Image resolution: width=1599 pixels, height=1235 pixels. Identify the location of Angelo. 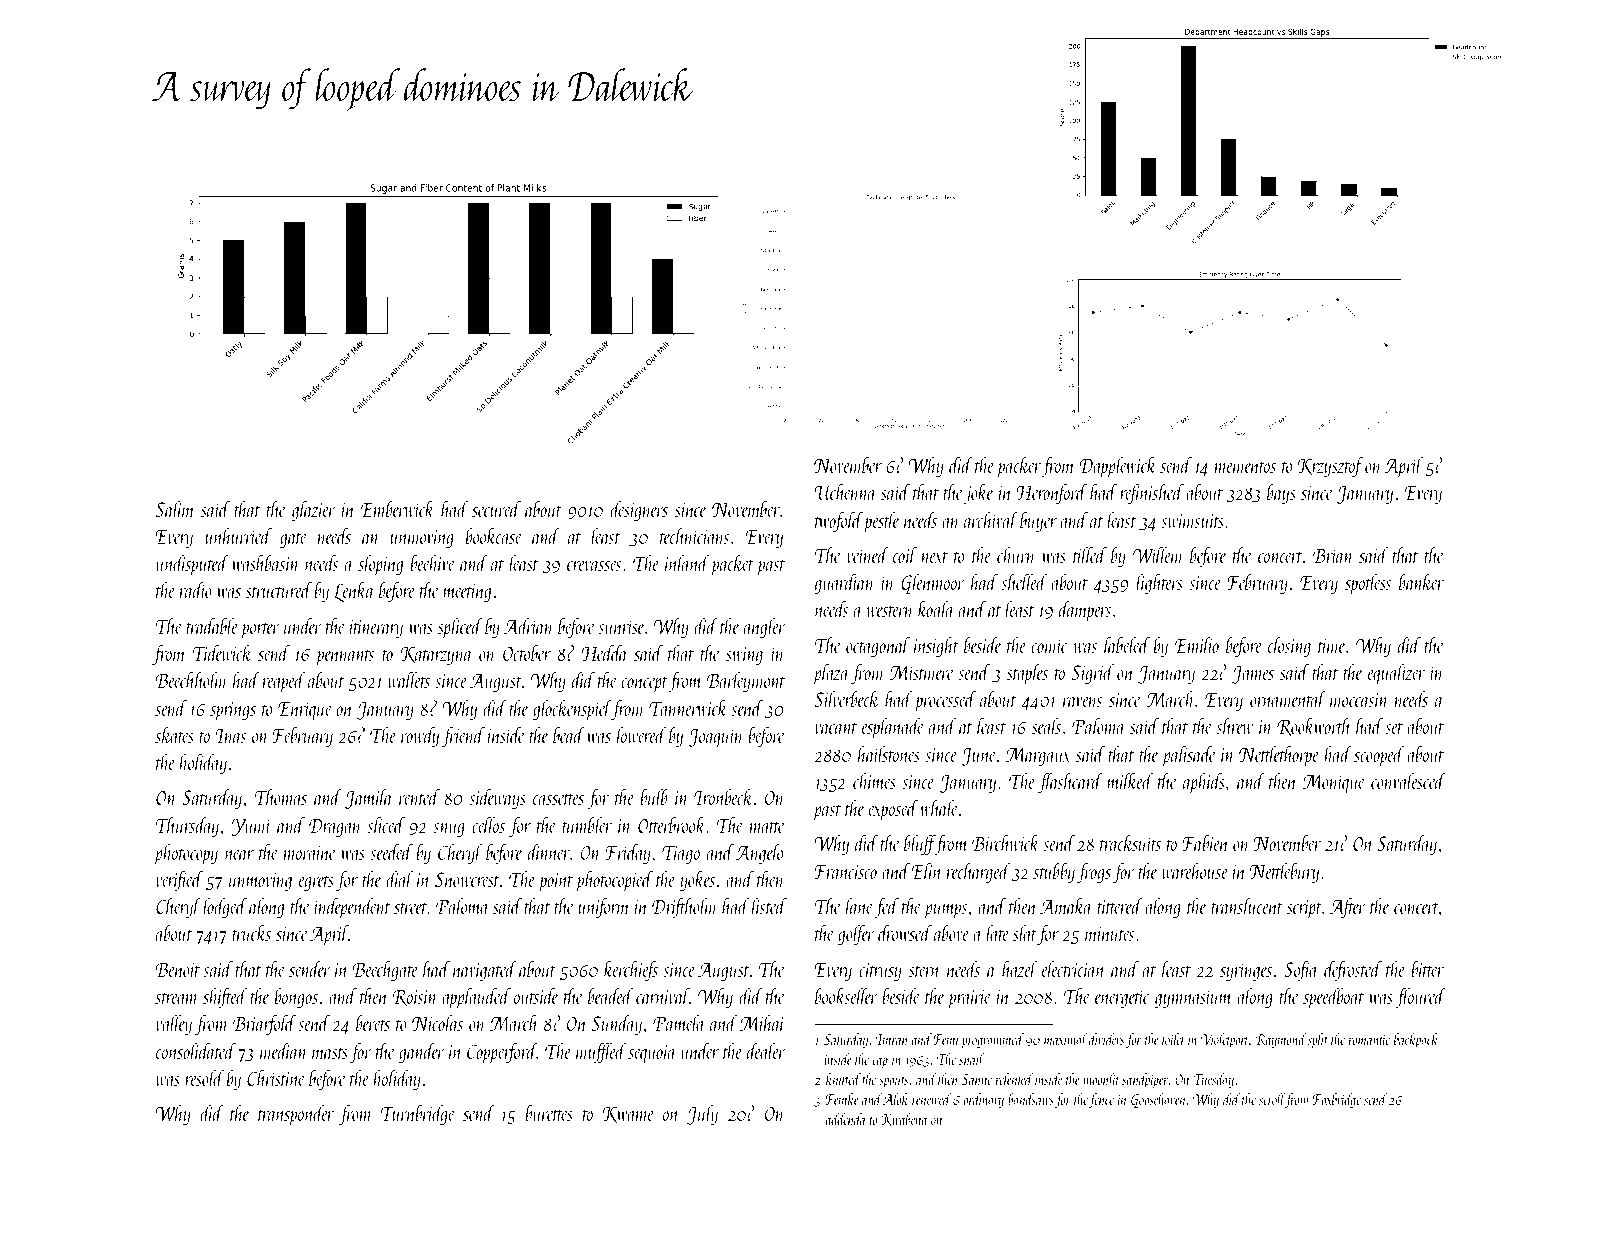
(759, 853).
